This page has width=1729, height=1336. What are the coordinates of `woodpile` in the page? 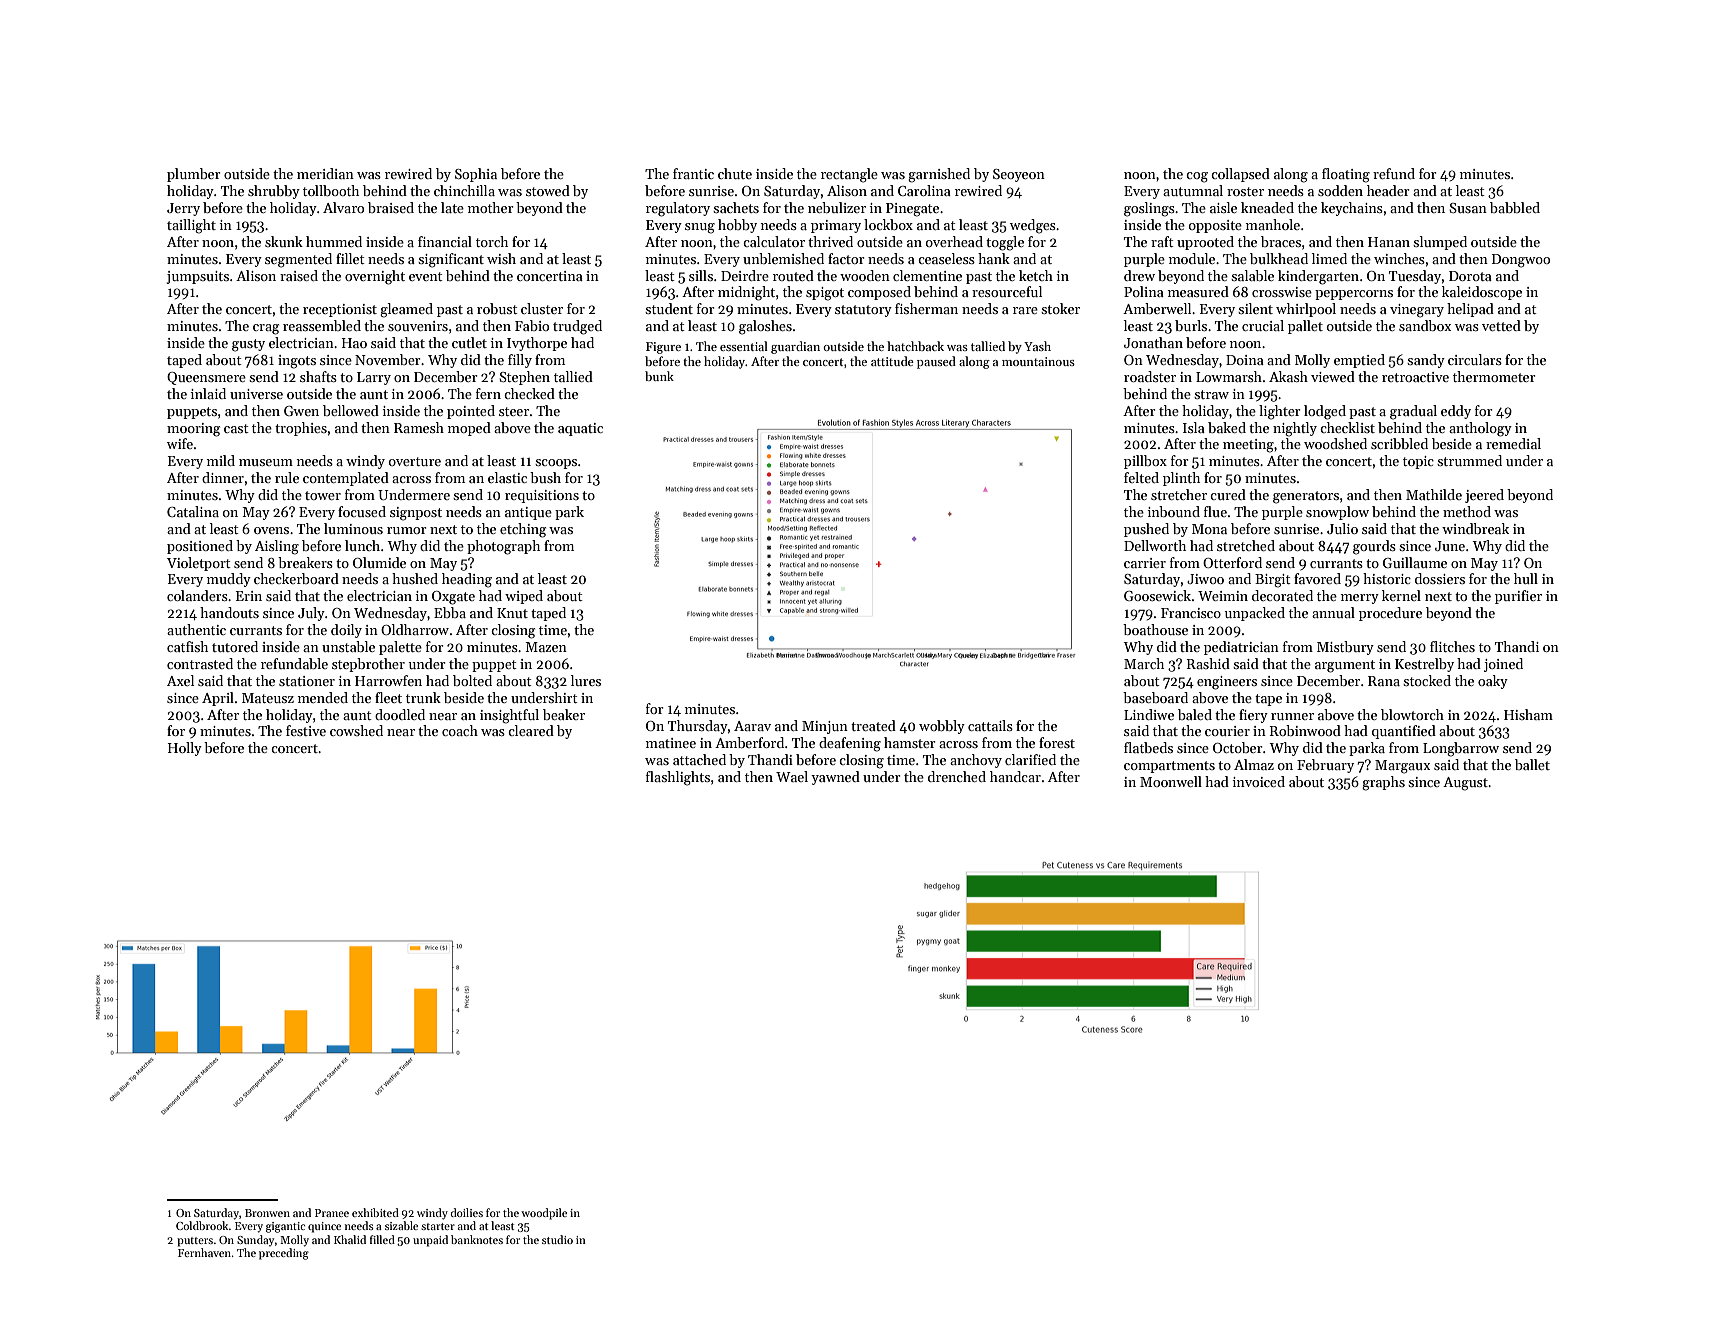 It's located at (544, 1214).
